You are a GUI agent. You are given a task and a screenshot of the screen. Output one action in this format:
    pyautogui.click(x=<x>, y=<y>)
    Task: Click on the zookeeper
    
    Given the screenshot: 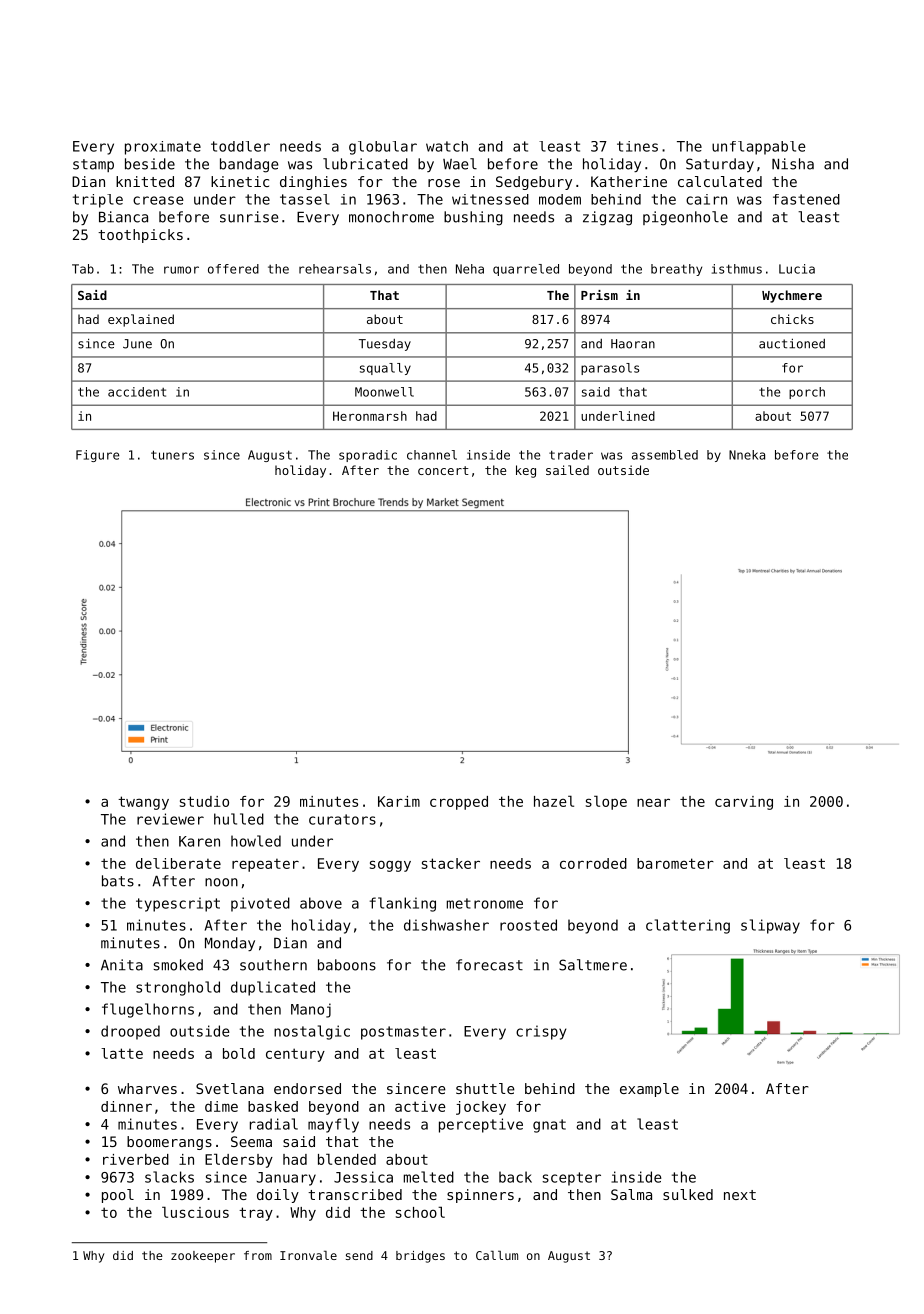 What is the action you would take?
    pyautogui.click(x=203, y=1257)
